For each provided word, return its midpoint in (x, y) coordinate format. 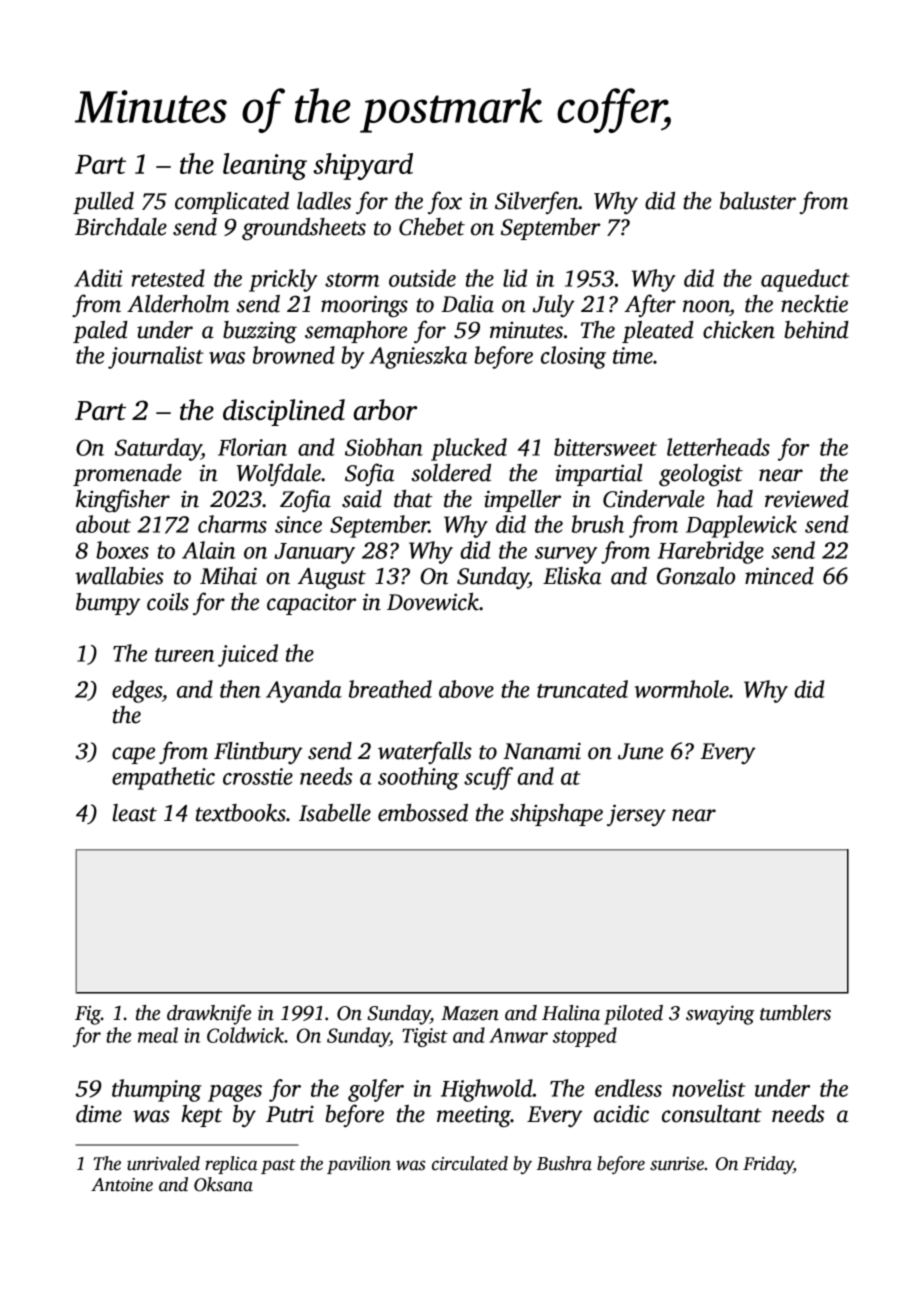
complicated (232, 203)
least (134, 813)
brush (598, 524)
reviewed (807, 499)
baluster (758, 201)
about (103, 524)
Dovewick (433, 602)
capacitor (311, 604)
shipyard (363, 166)
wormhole (682, 689)
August (331, 579)
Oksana (223, 1184)
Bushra (564, 1163)
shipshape (556, 815)
